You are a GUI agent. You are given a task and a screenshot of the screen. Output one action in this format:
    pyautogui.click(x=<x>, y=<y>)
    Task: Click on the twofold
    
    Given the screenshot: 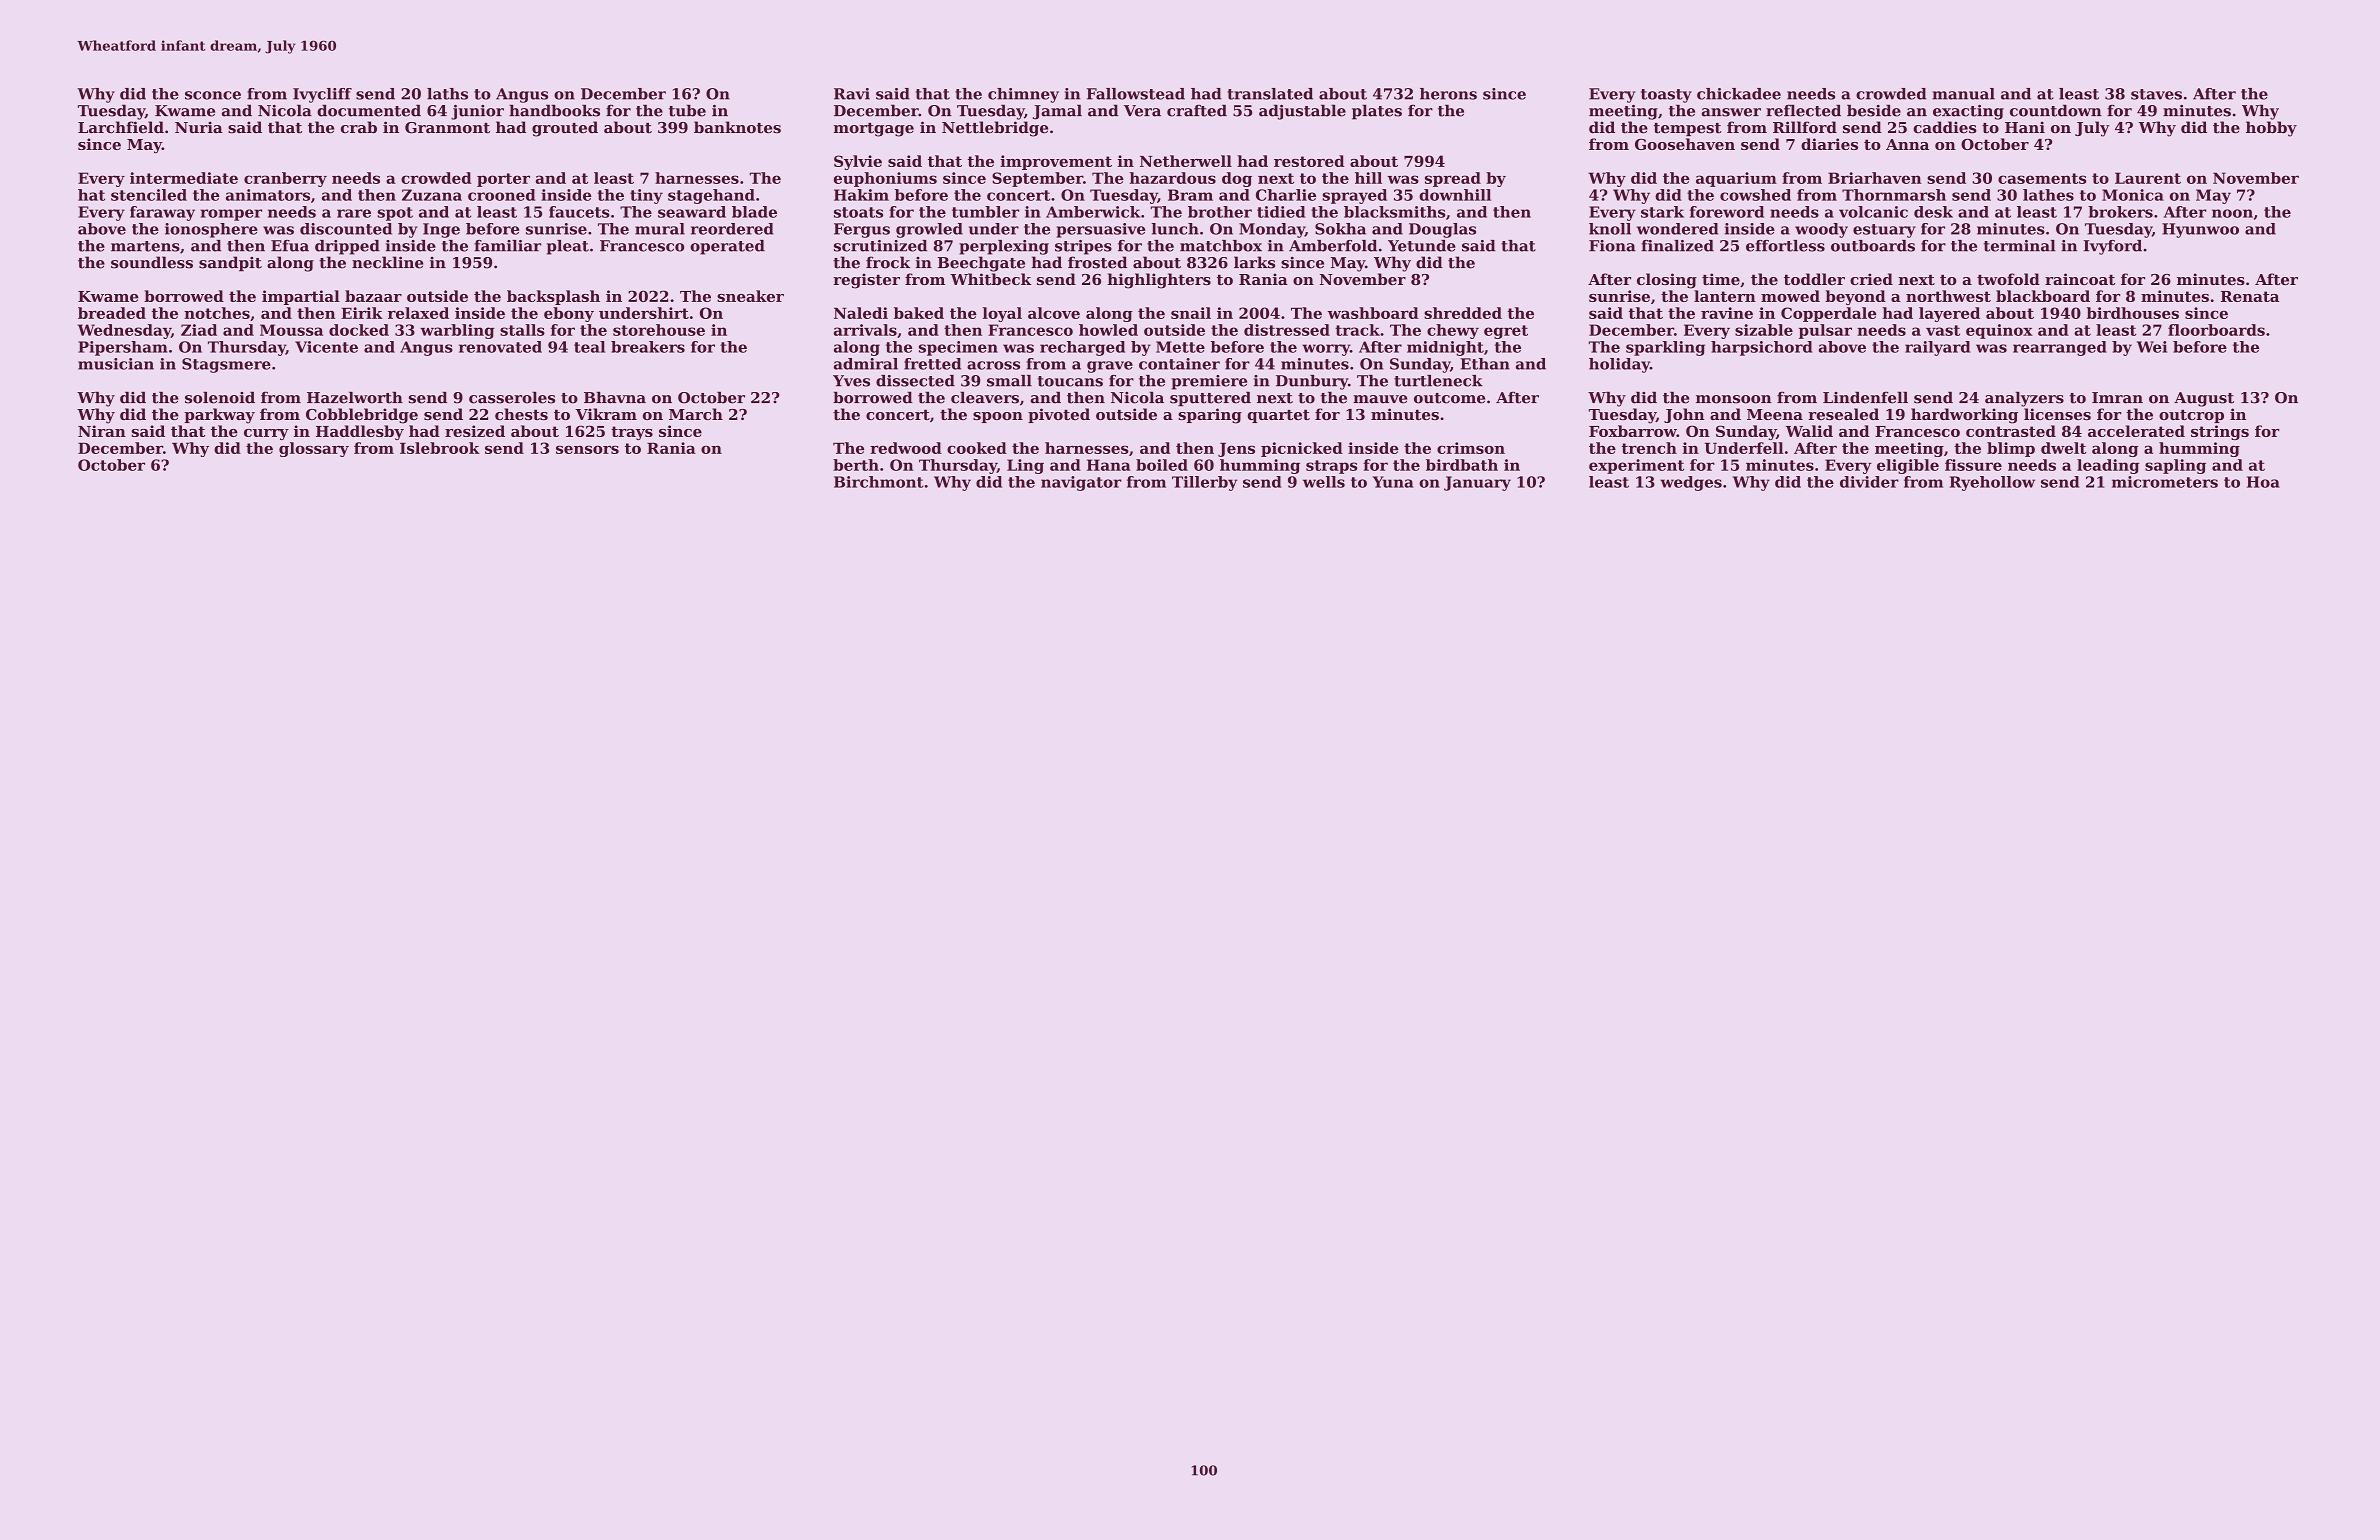 What is the action you would take?
    pyautogui.click(x=2008, y=279)
